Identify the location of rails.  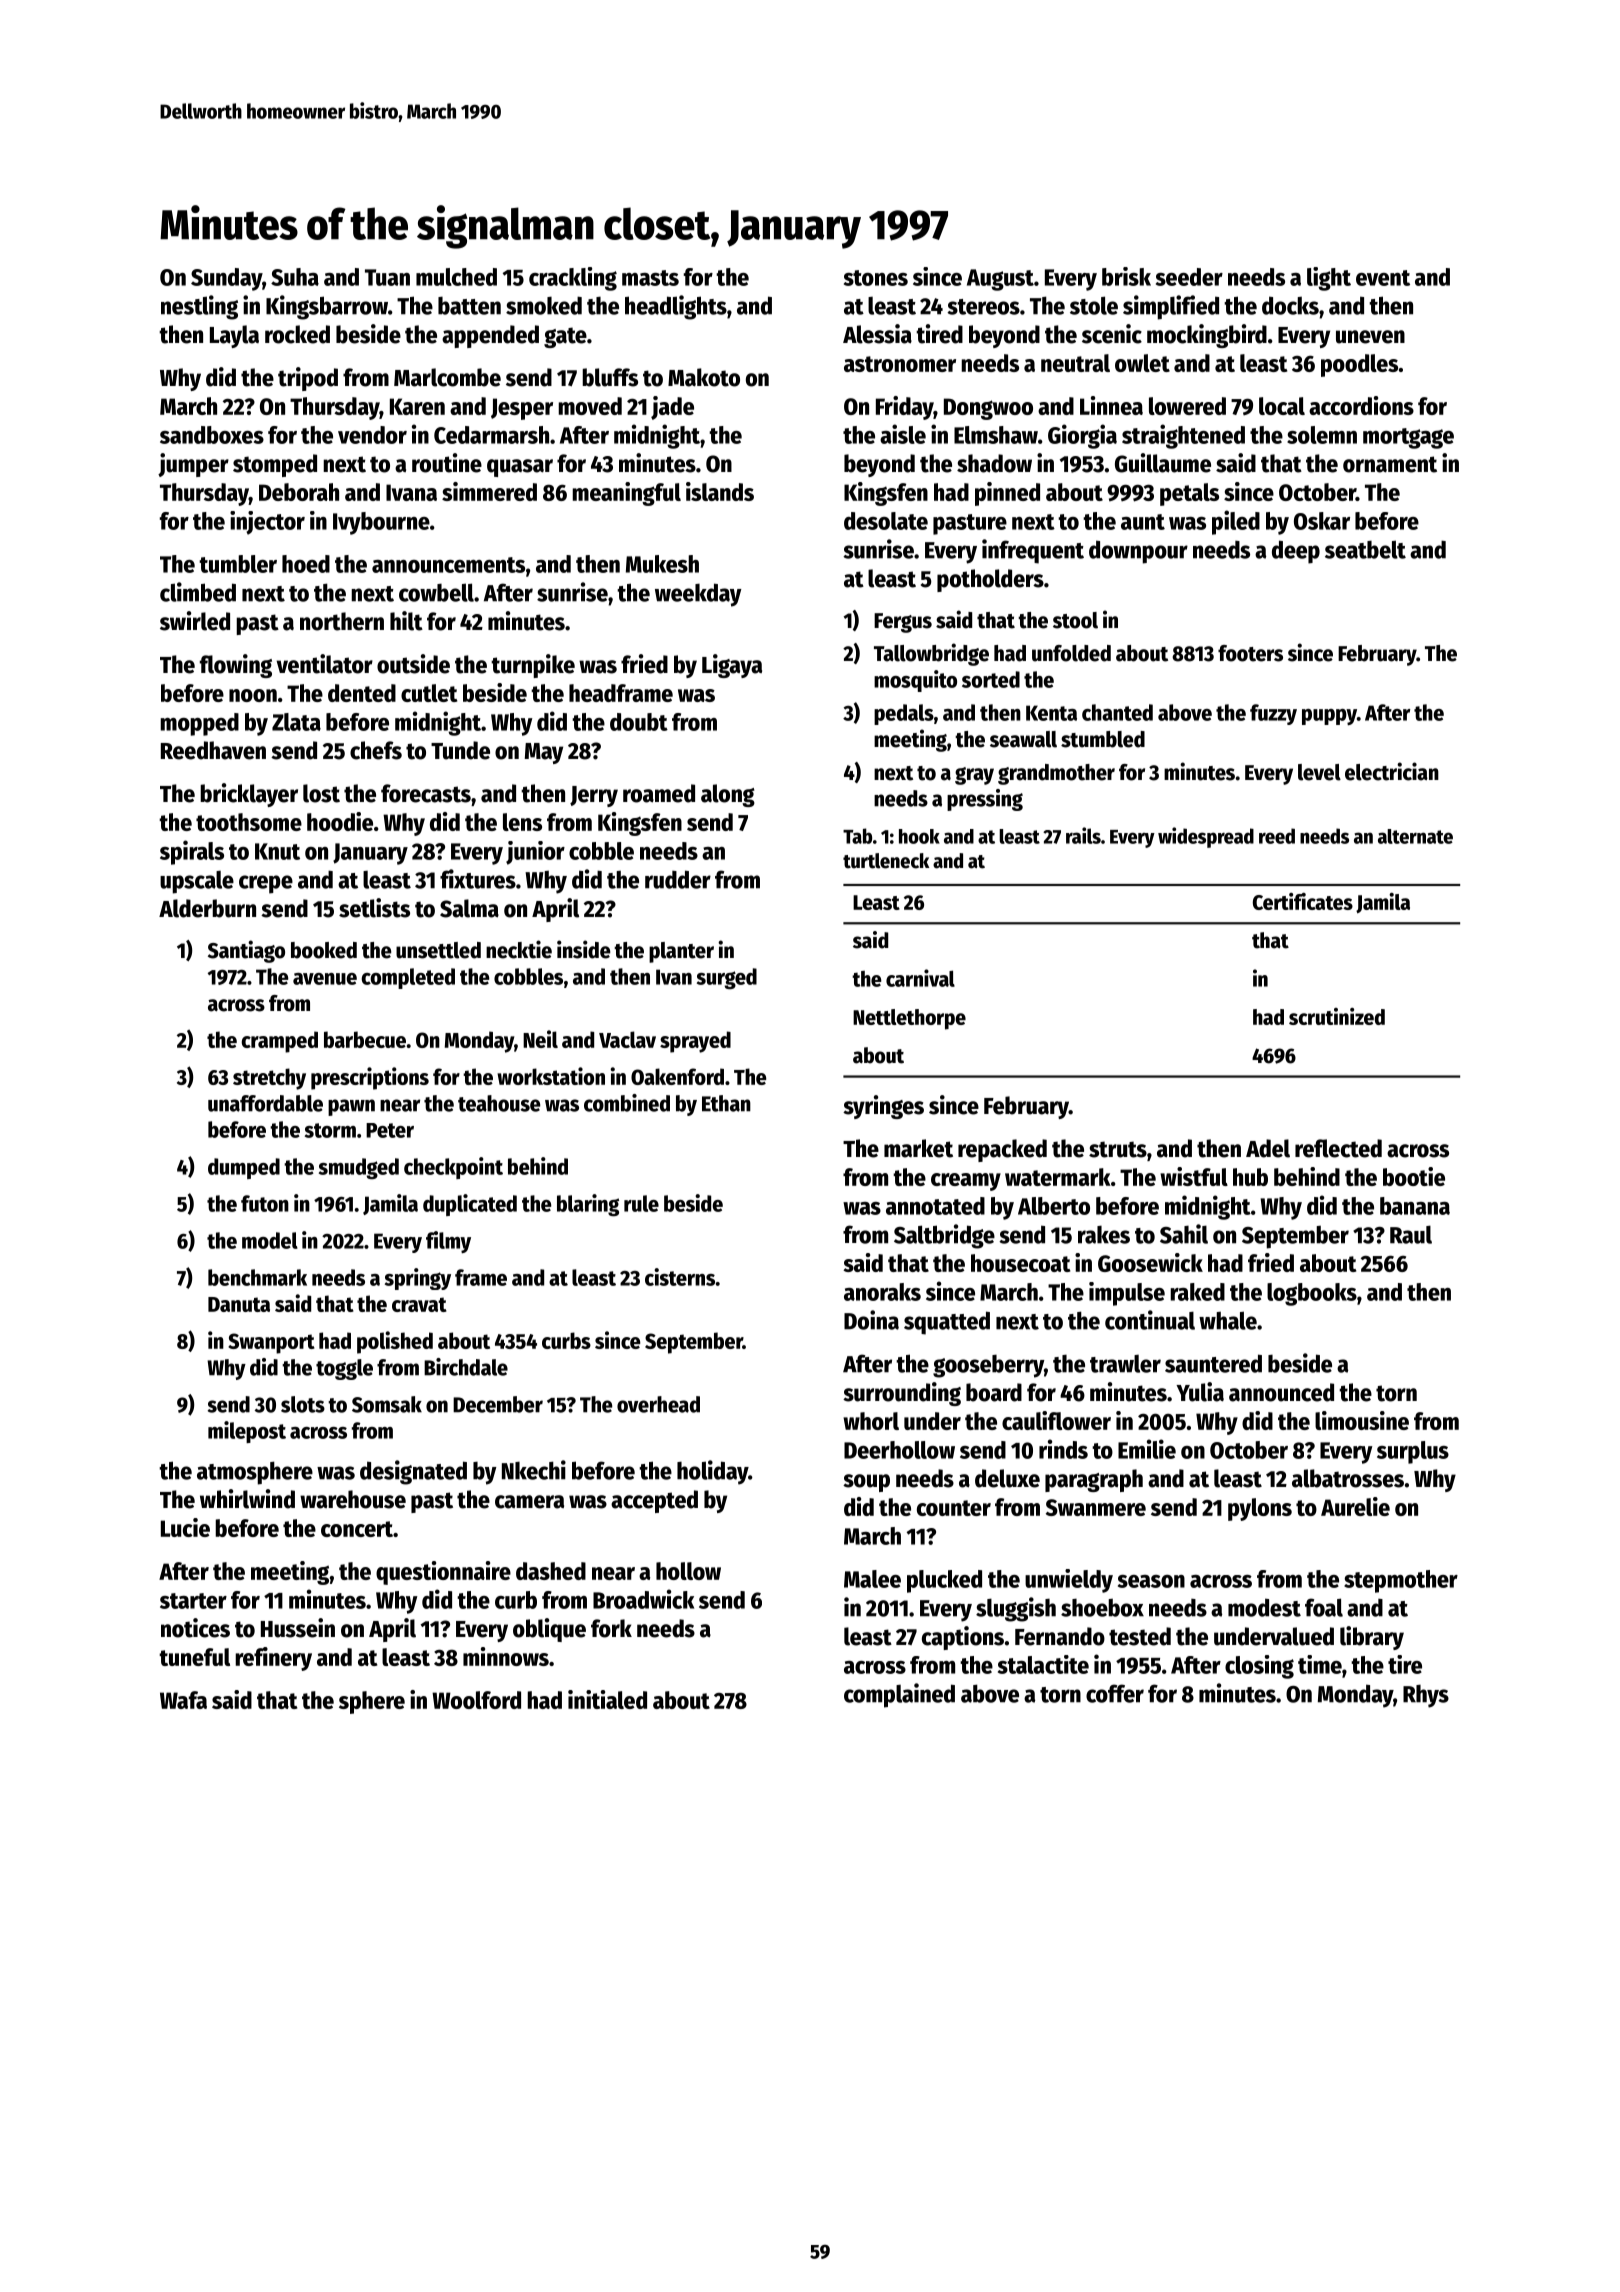
(1083, 835).
